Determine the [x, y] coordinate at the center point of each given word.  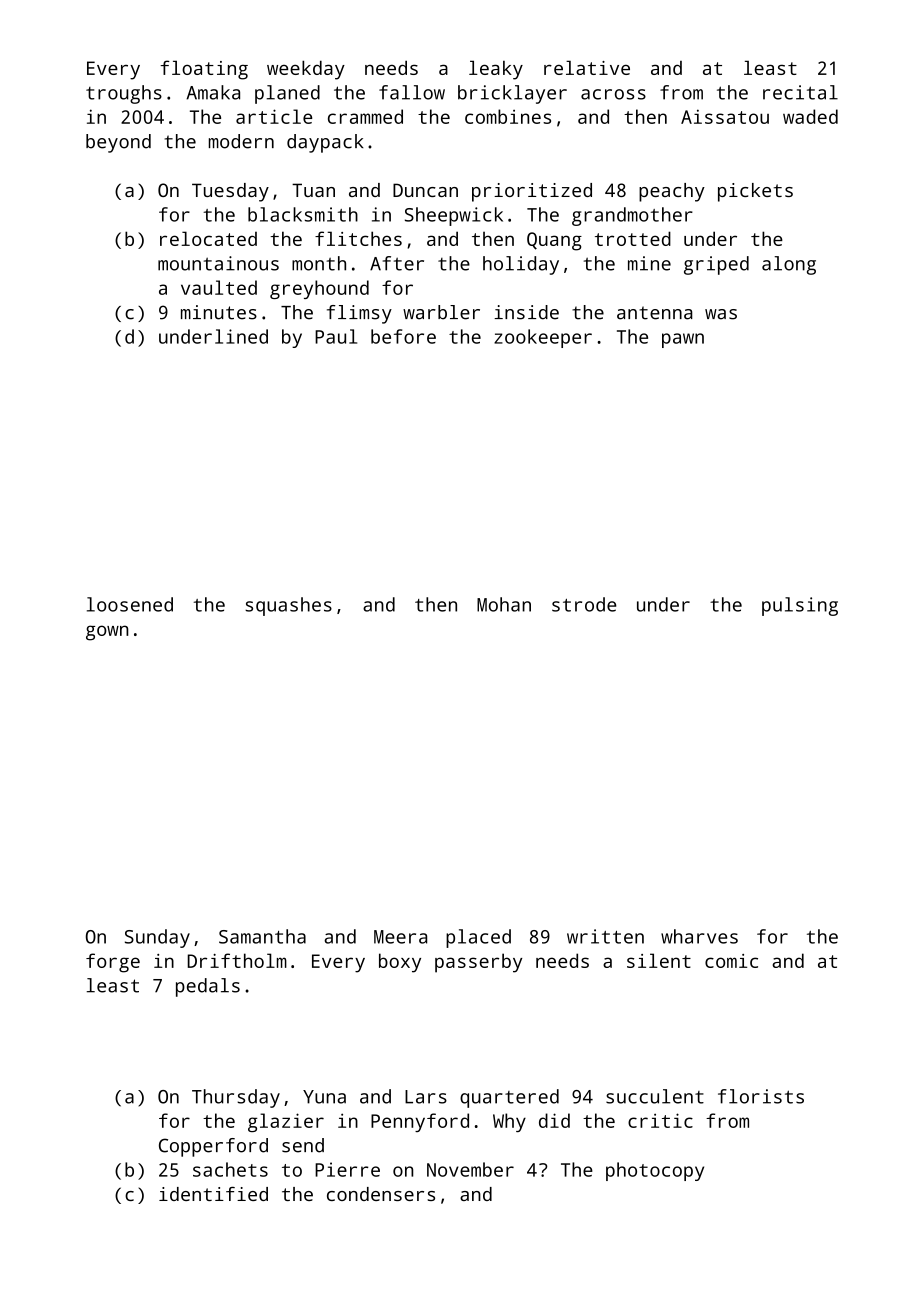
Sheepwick [454, 216]
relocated [208, 238]
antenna [654, 313]
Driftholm [237, 960]
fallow [412, 92]
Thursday [236, 1098]
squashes [288, 606]
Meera [400, 937]
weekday [306, 70]
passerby [478, 963]
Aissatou [725, 116]
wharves [699, 936]
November [470, 1169]
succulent [655, 1096]
